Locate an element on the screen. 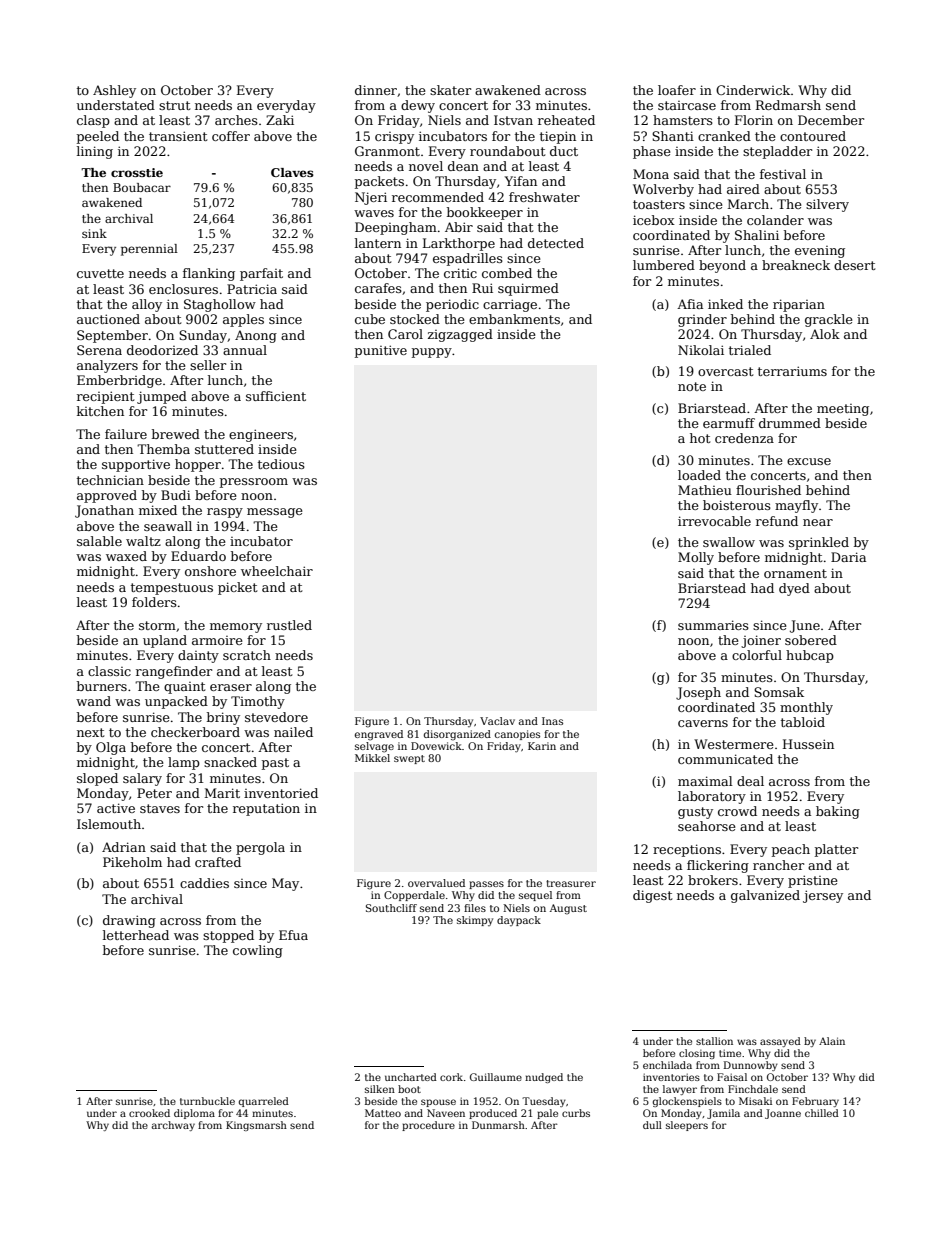 The width and height of the screenshot is (952, 1233). curbs is located at coordinates (576, 1113).
